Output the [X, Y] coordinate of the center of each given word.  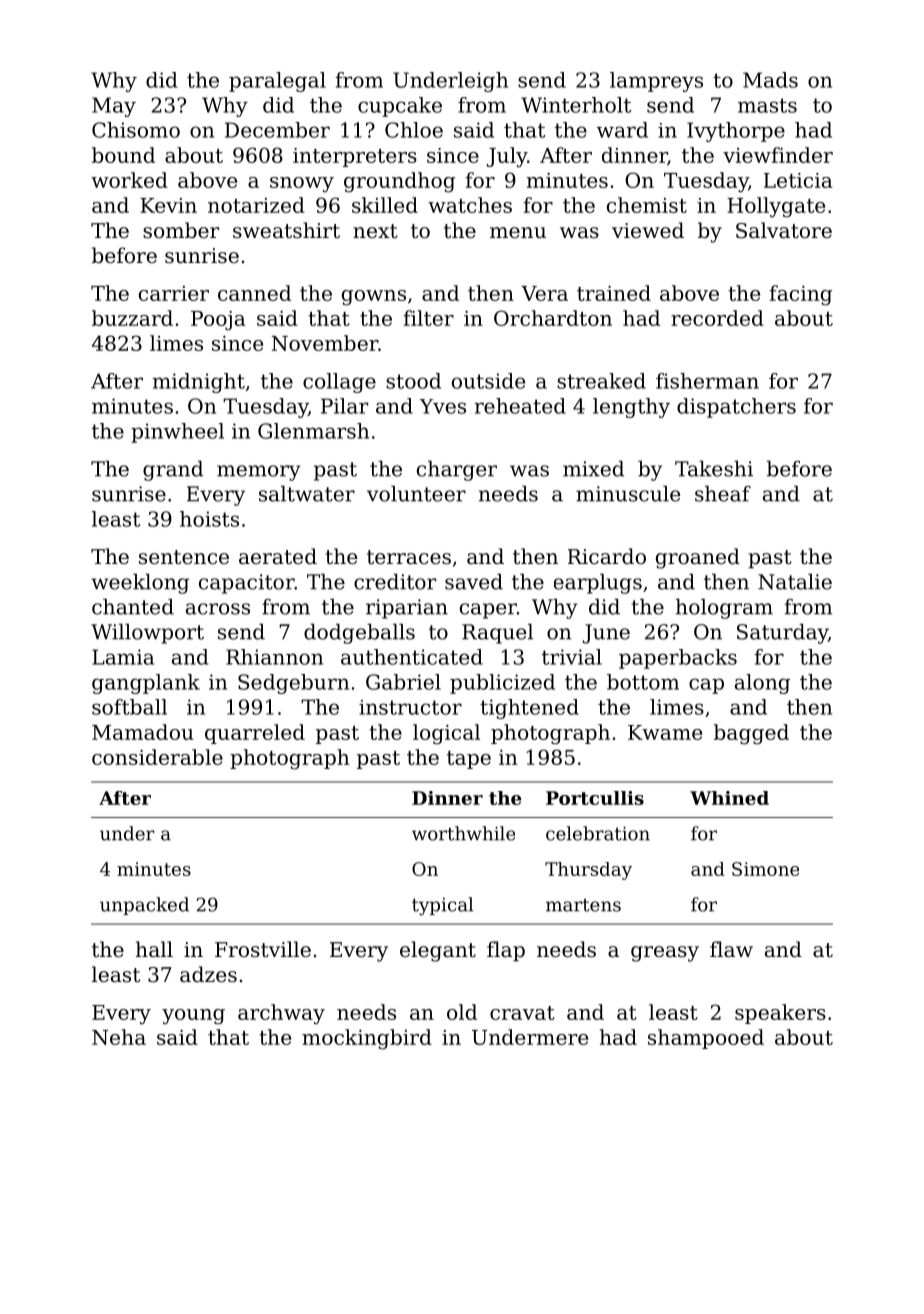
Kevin [168, 205]
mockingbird [367, 1039]
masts [767, 105]
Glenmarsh [313, 431]
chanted [133, 607]
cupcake [400, 107]
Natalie [795, 582]
